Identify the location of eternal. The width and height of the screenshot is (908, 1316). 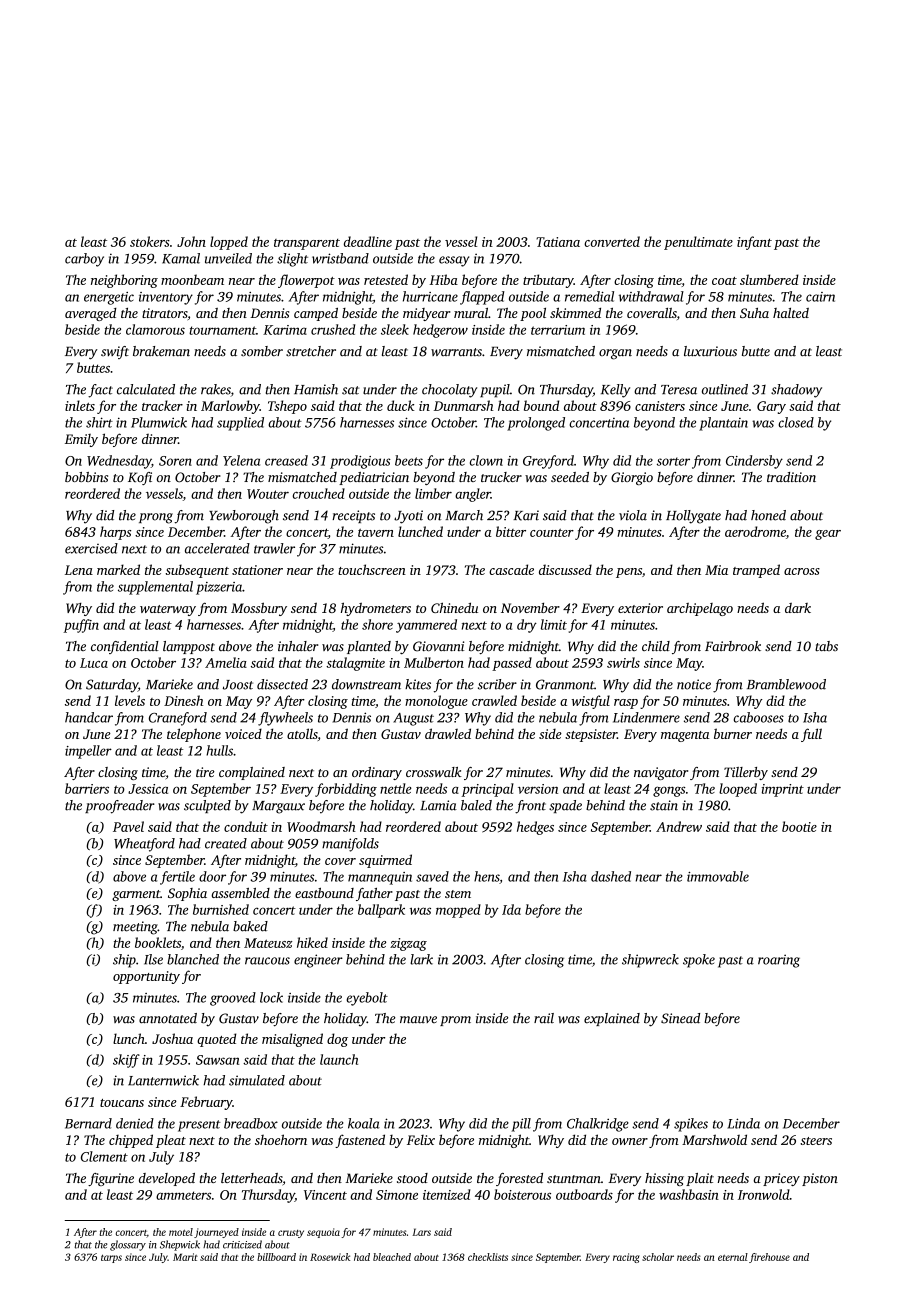
(733, 1257).
